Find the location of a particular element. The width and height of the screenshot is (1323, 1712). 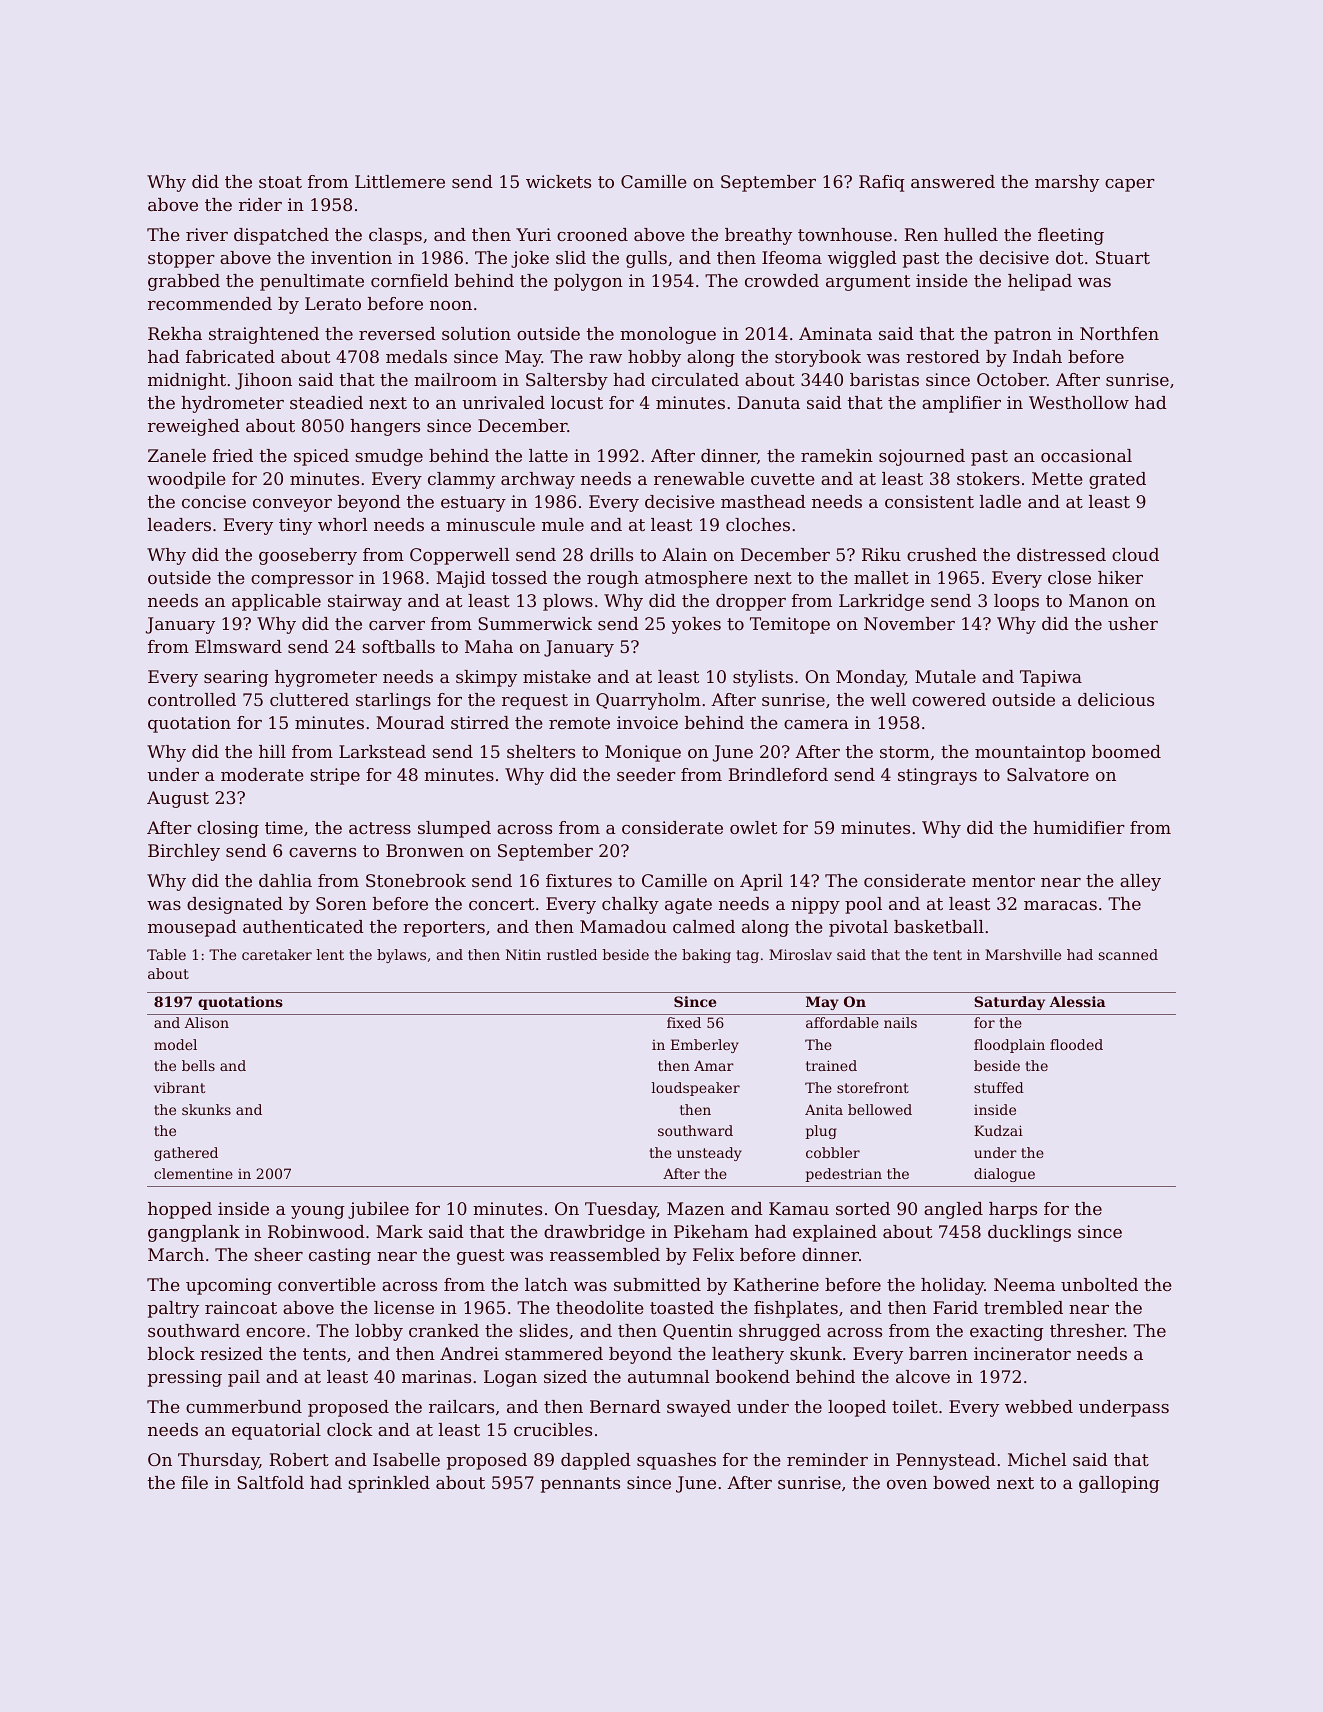

stoat is located at coordinates (280, 182).
